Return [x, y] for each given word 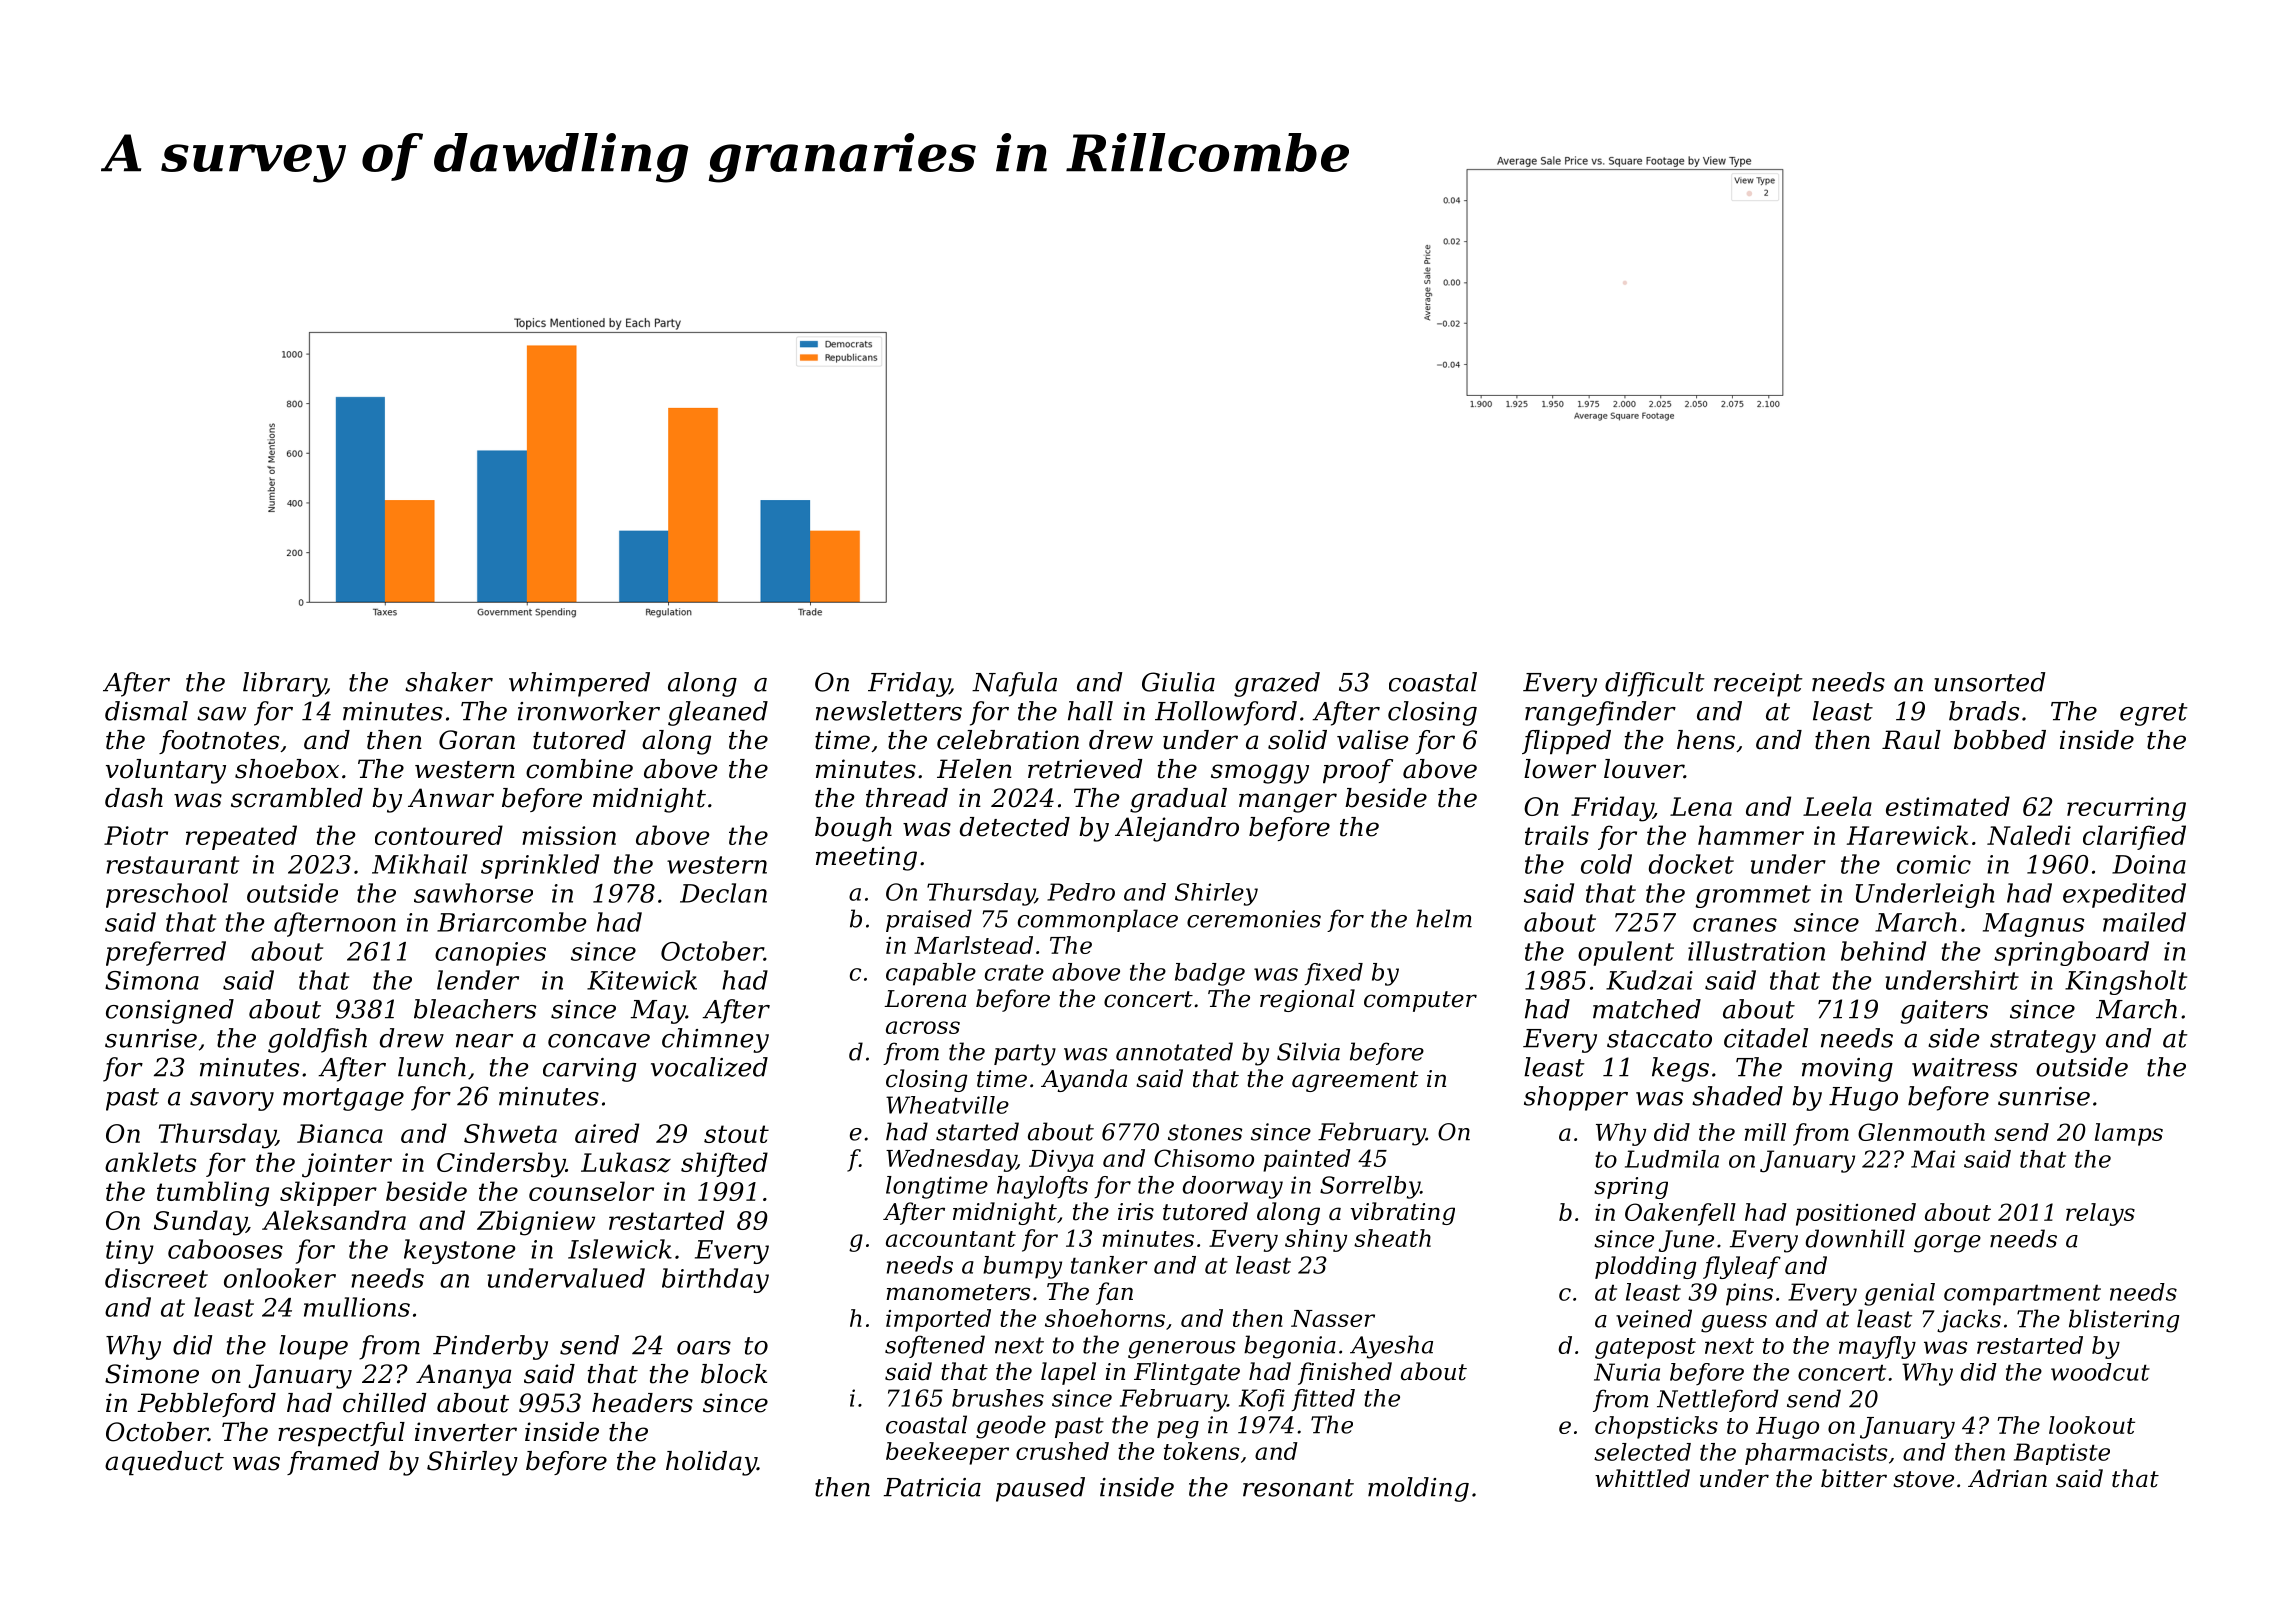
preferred [166, 953]
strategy [2043, 1041]
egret [2154, 714]
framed [333, 1463]
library [284, 684]
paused [1040, 1489]
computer [1420, 1001]
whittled [1642, 1478]
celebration [1008, 740]
